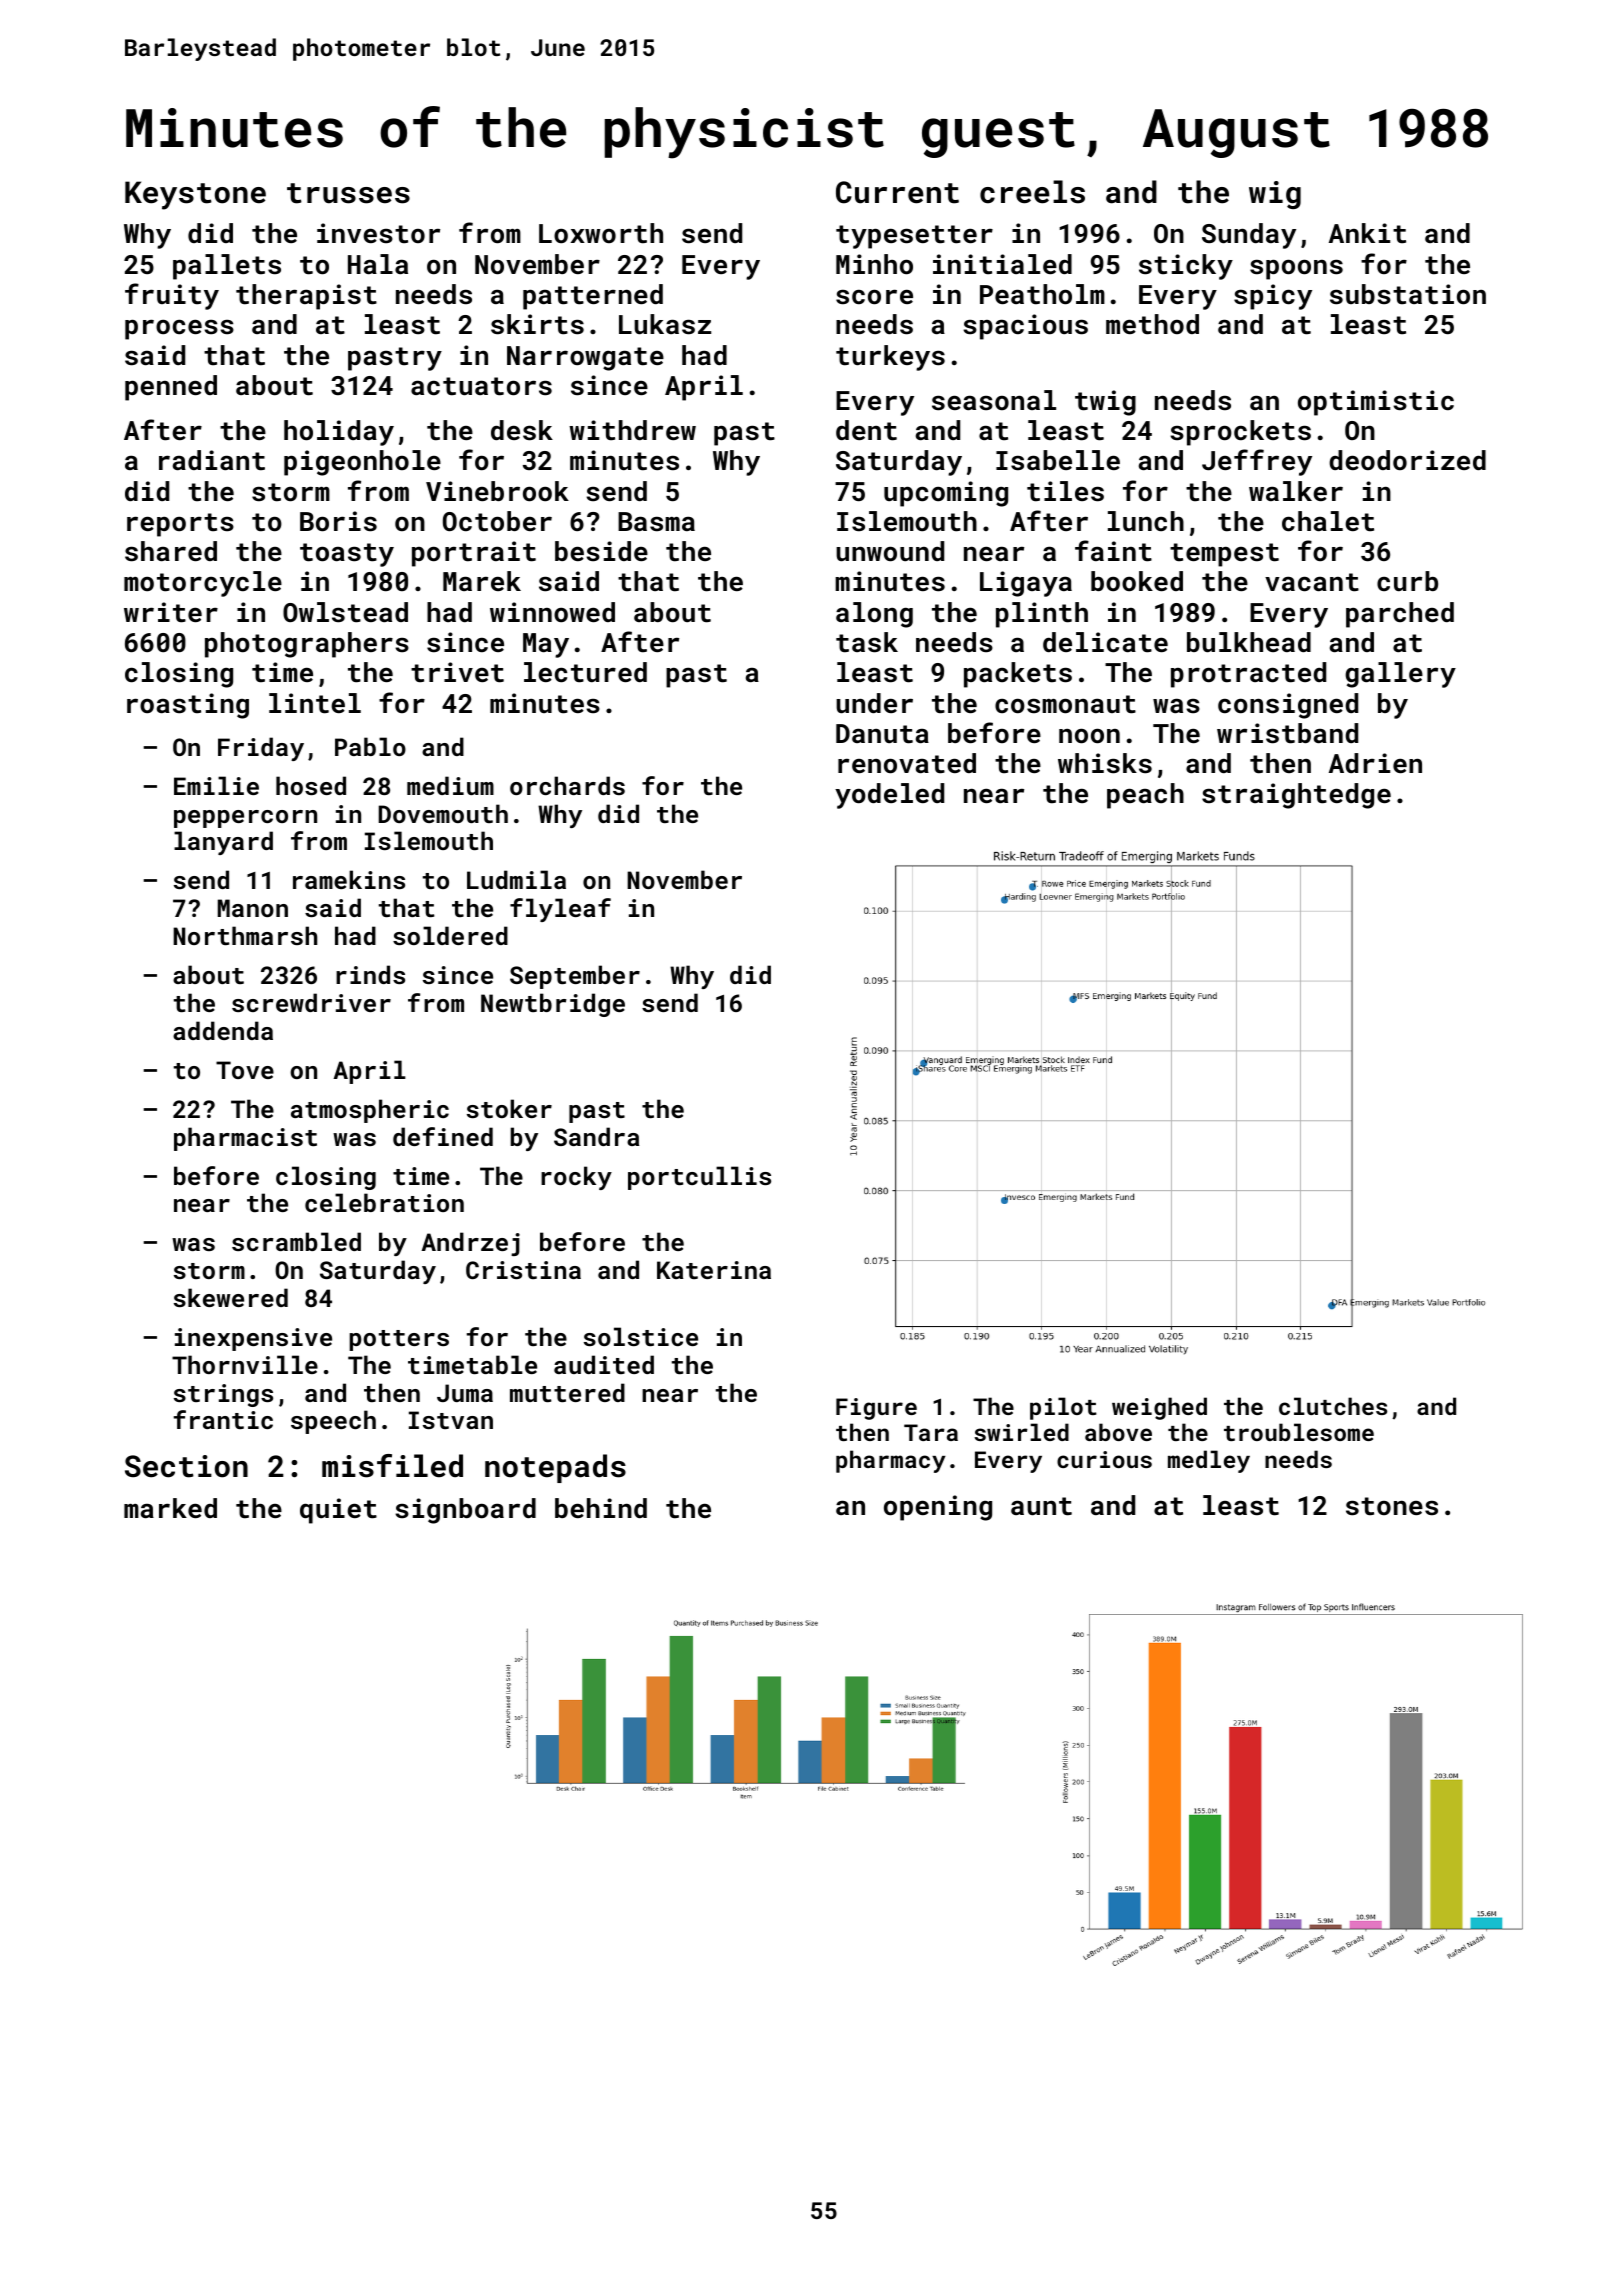 The width and height of the document is (1620, 2292). What do you see at coordinates (938, 1508) in the document?
I see `opening` at bounding box center [938, 1508].
